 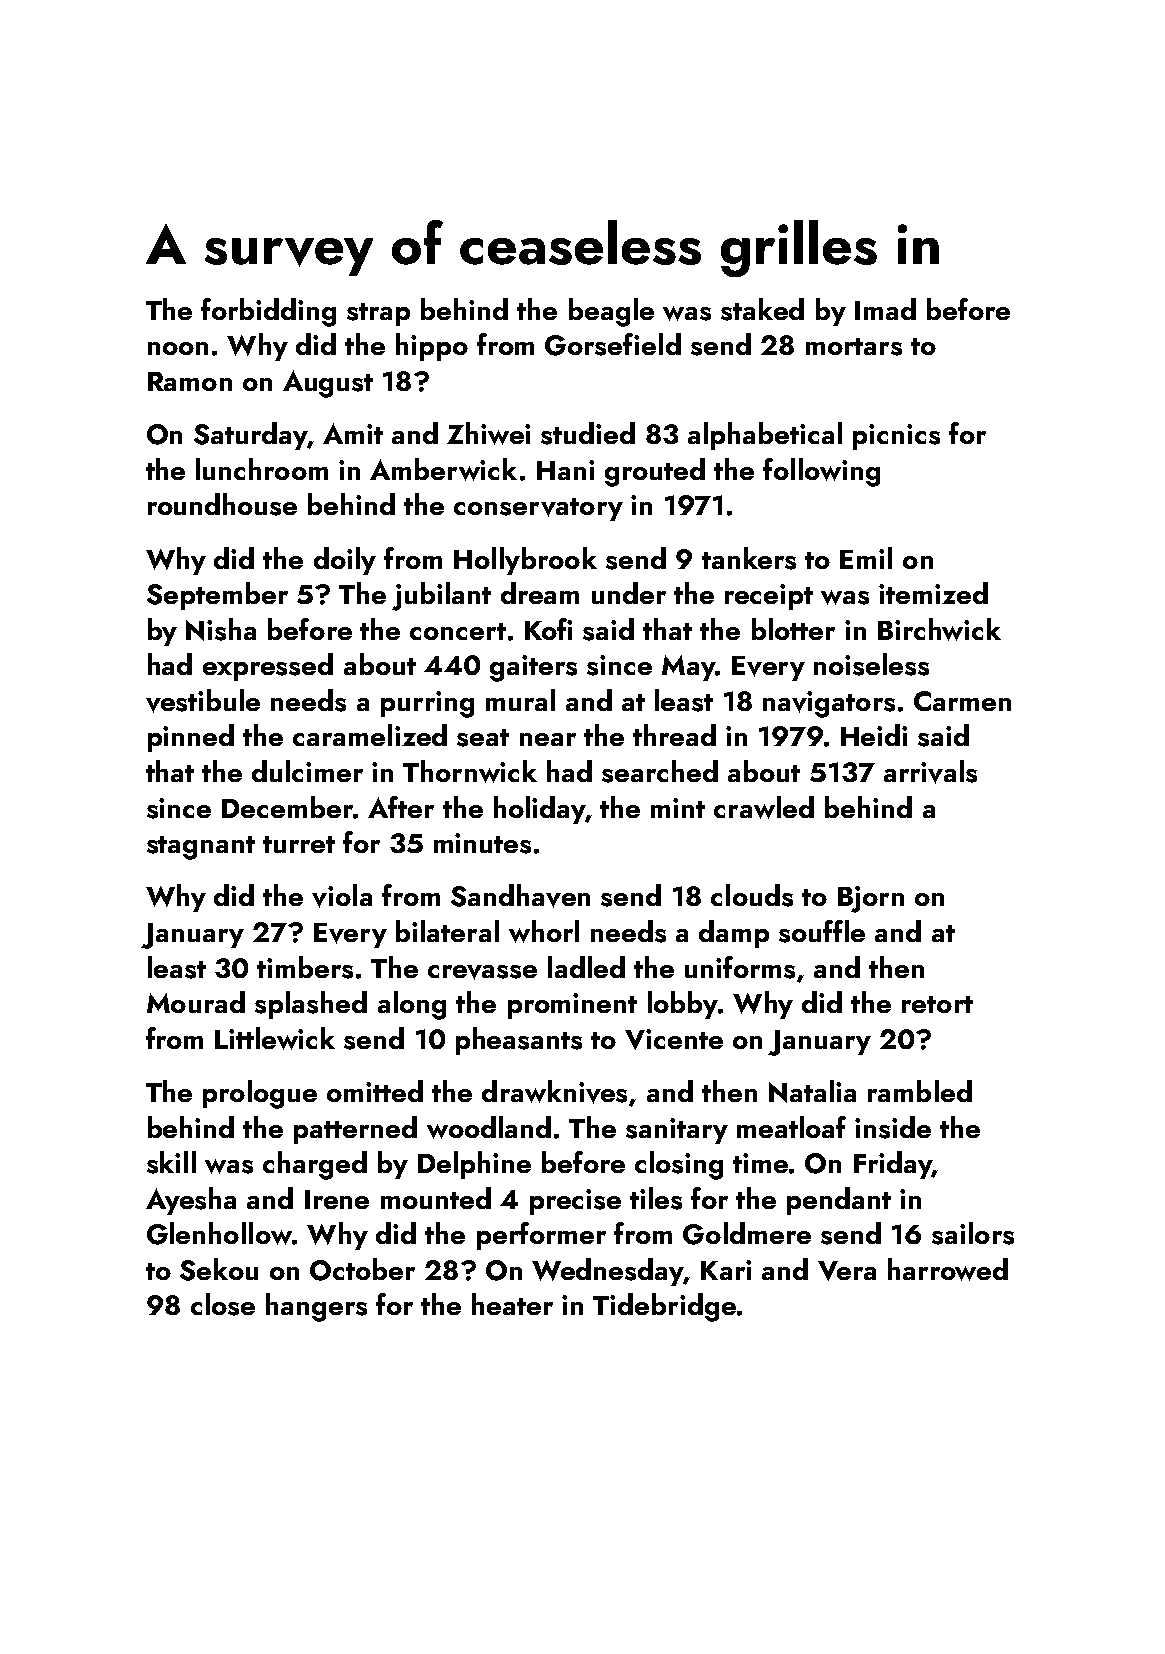 What do you see at coordinates (342, 896) in the screenshot?
I see `viola` at bounding box center [342, 896].
